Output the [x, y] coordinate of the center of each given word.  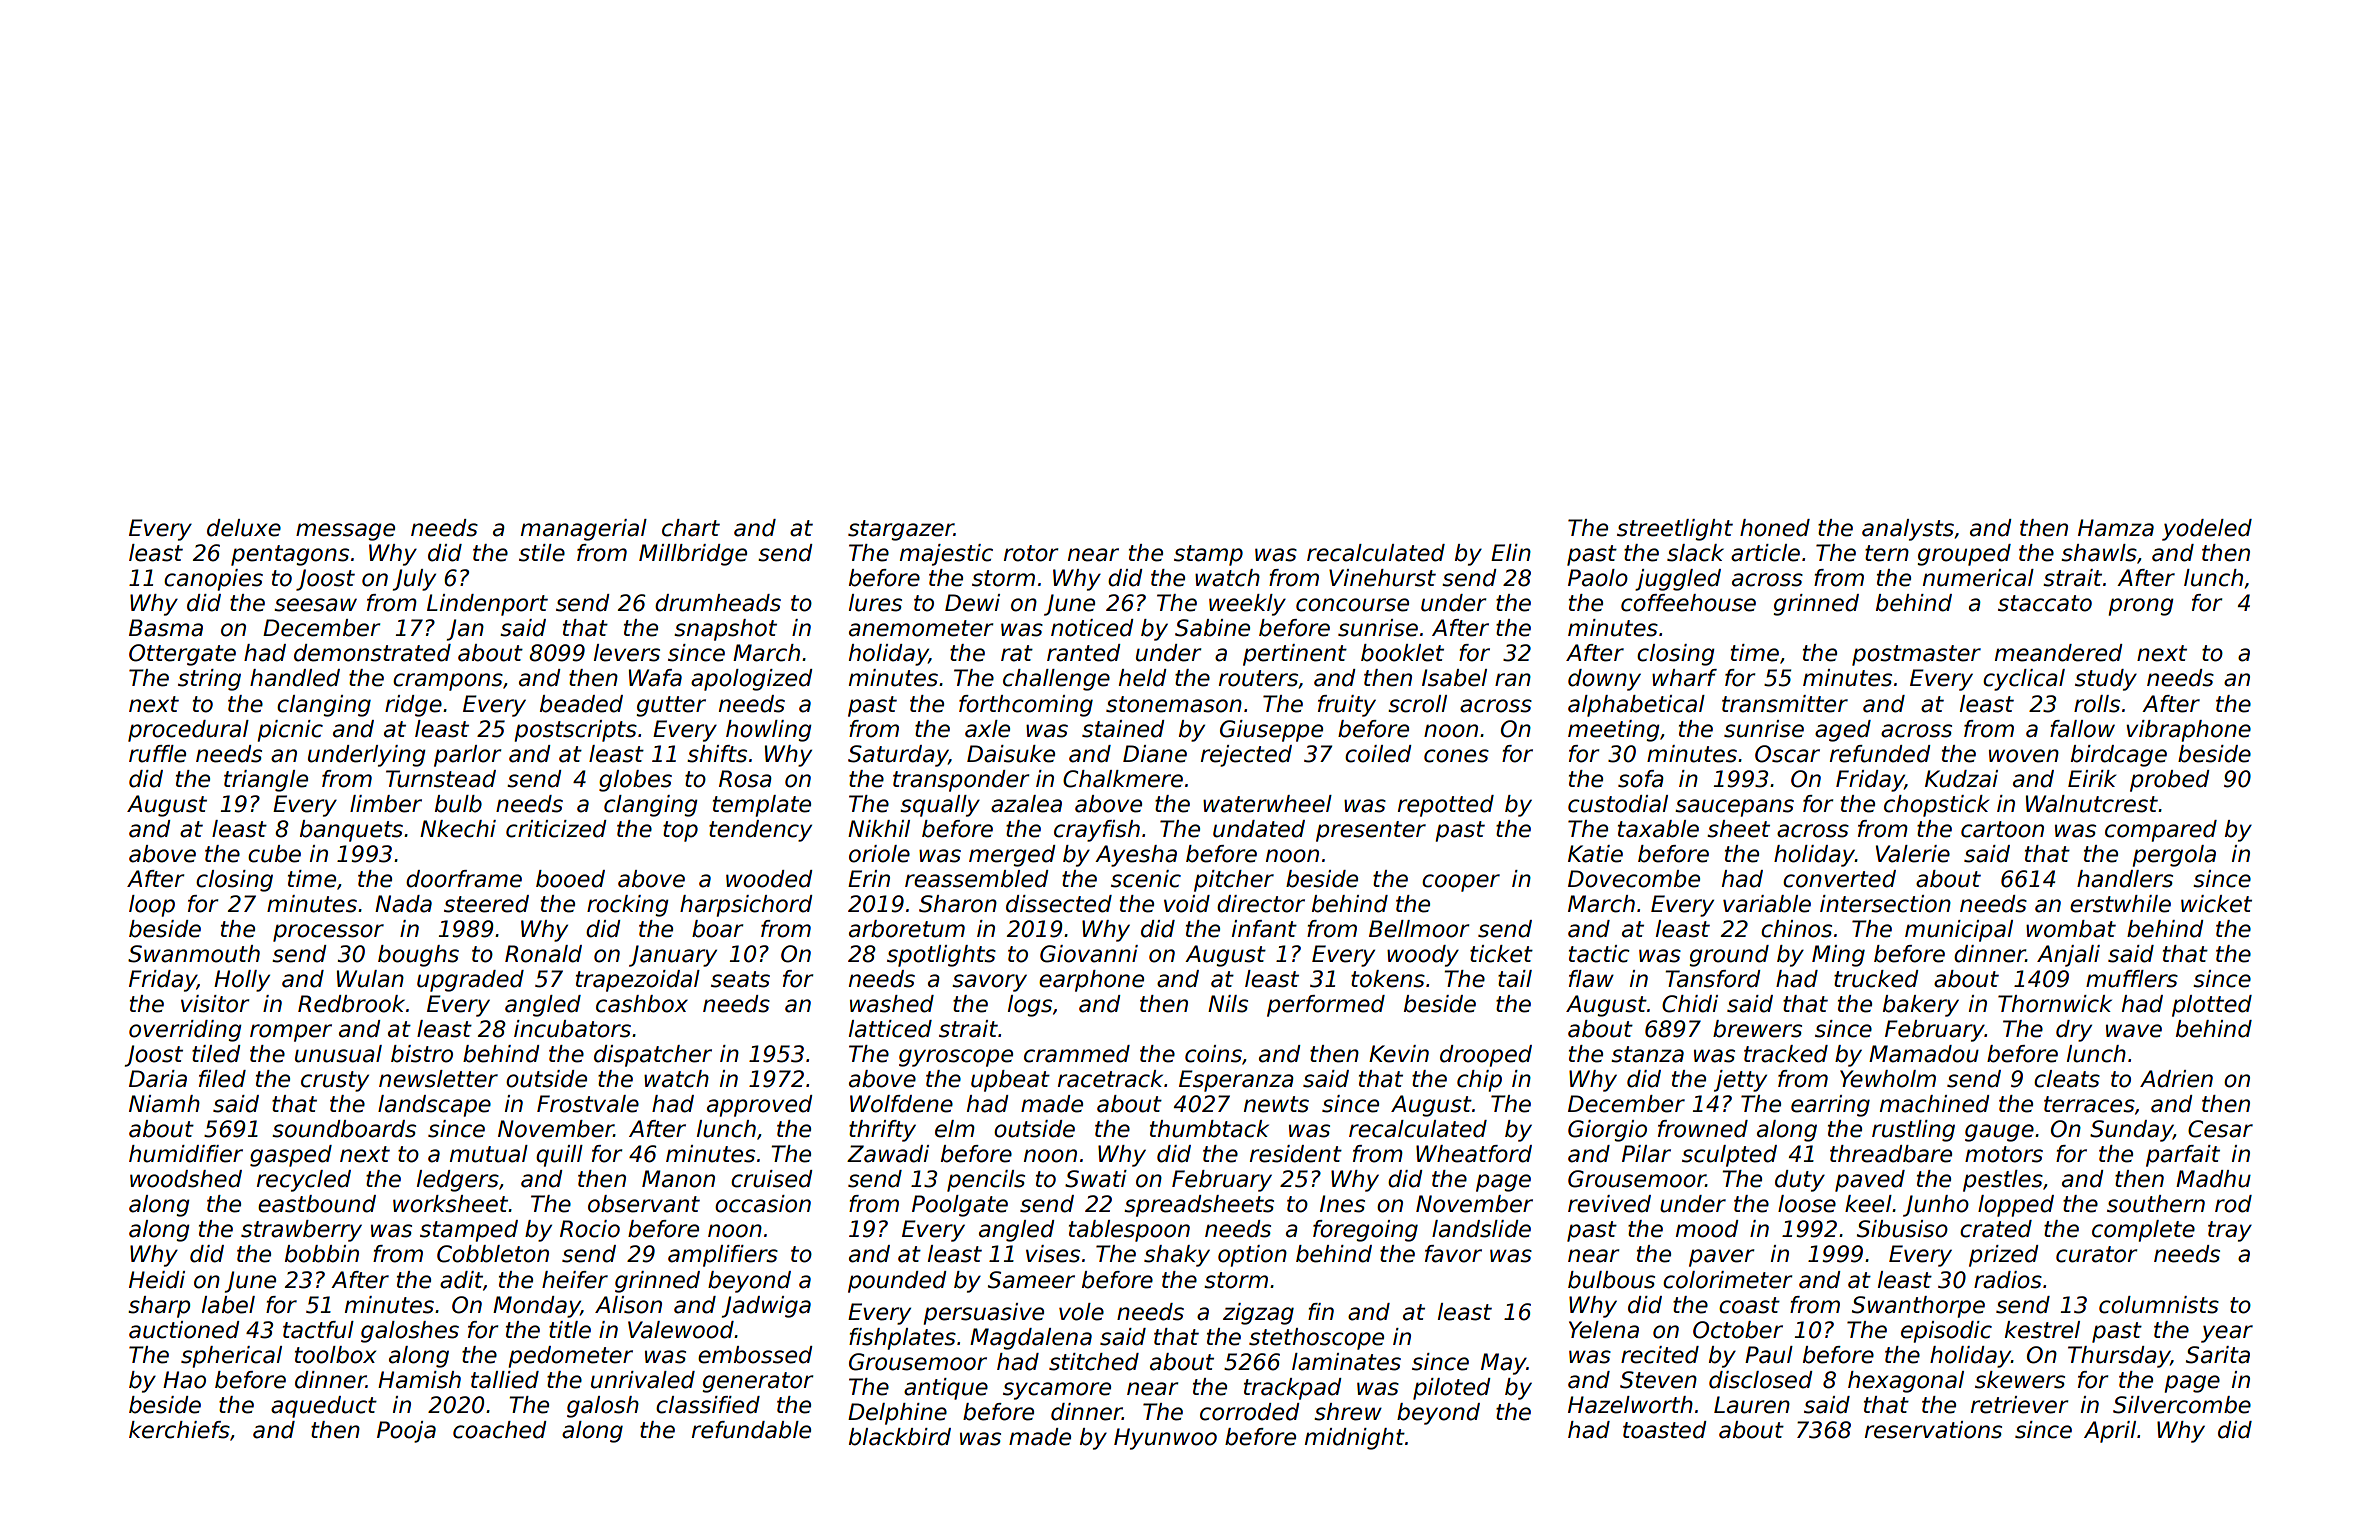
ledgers [458, 1181]
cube [274, 854]
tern [1887, 553]
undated [1259, 829]
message [345, 532]
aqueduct [324, 1407]
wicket [2216, 904]
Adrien [2176, 1079]
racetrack [1110, 1079]
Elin [1511, 552]
